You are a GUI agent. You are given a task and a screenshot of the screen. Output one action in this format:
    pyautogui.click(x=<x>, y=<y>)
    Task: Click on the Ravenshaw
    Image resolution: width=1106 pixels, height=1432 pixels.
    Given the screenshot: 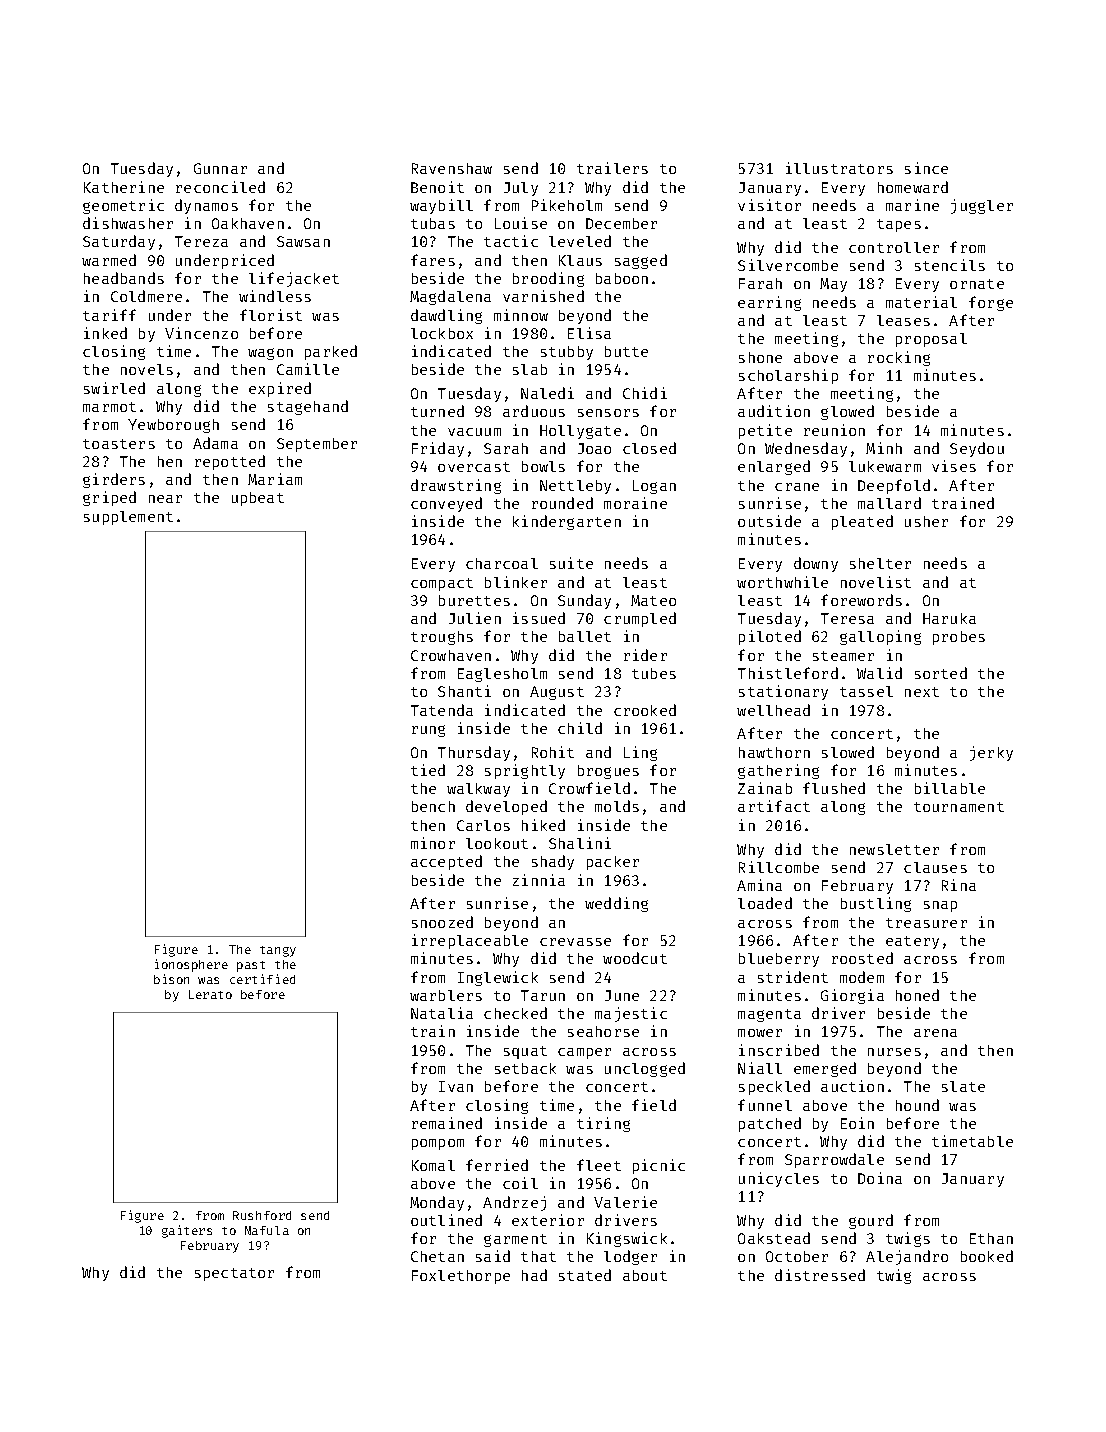 What is the action you would take?
    pyautogui.click(x=452, y=168)
